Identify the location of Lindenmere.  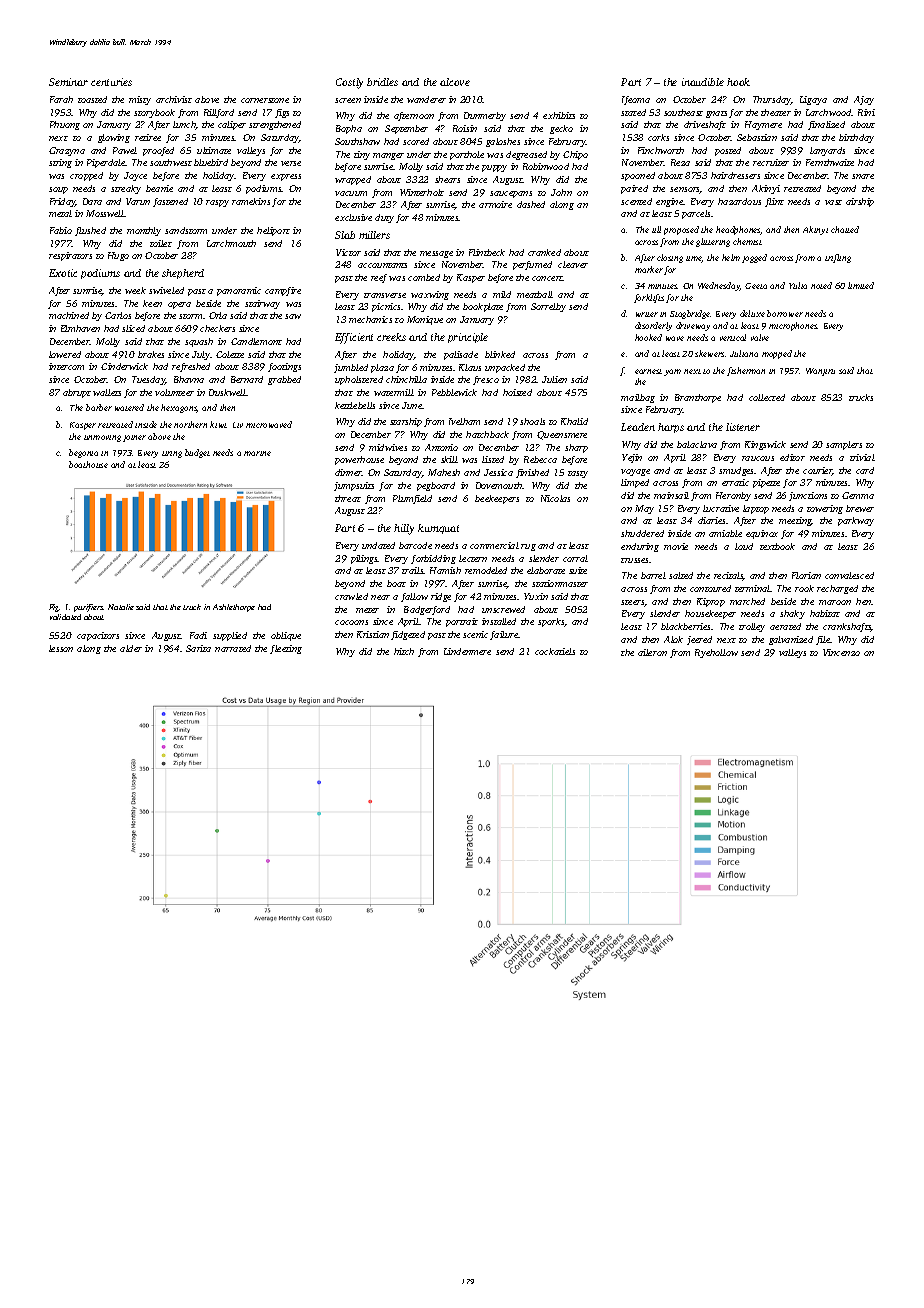
(467, 651).
